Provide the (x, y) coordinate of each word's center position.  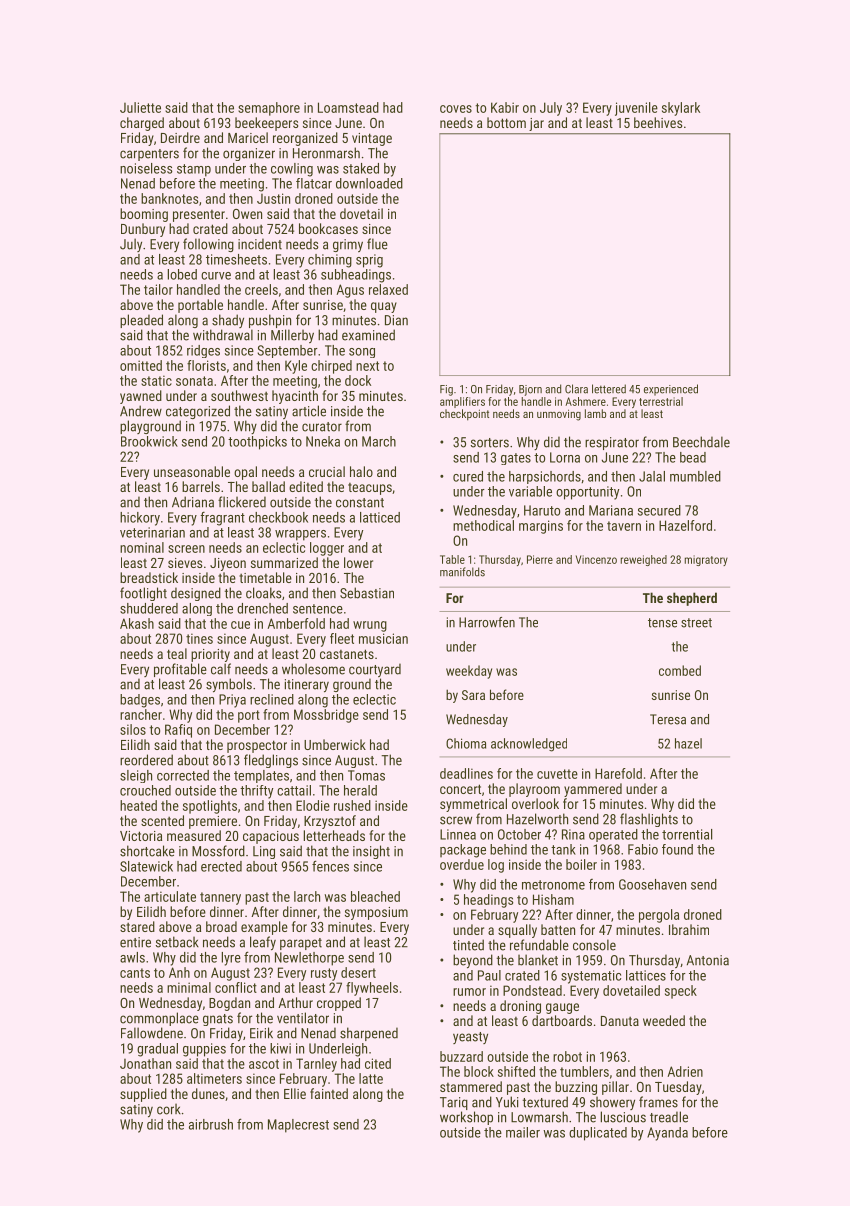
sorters (490, 443)
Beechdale (701, 442)
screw (456, 820)
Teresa (668, 719)
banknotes (169, 198)
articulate (170, 896)
